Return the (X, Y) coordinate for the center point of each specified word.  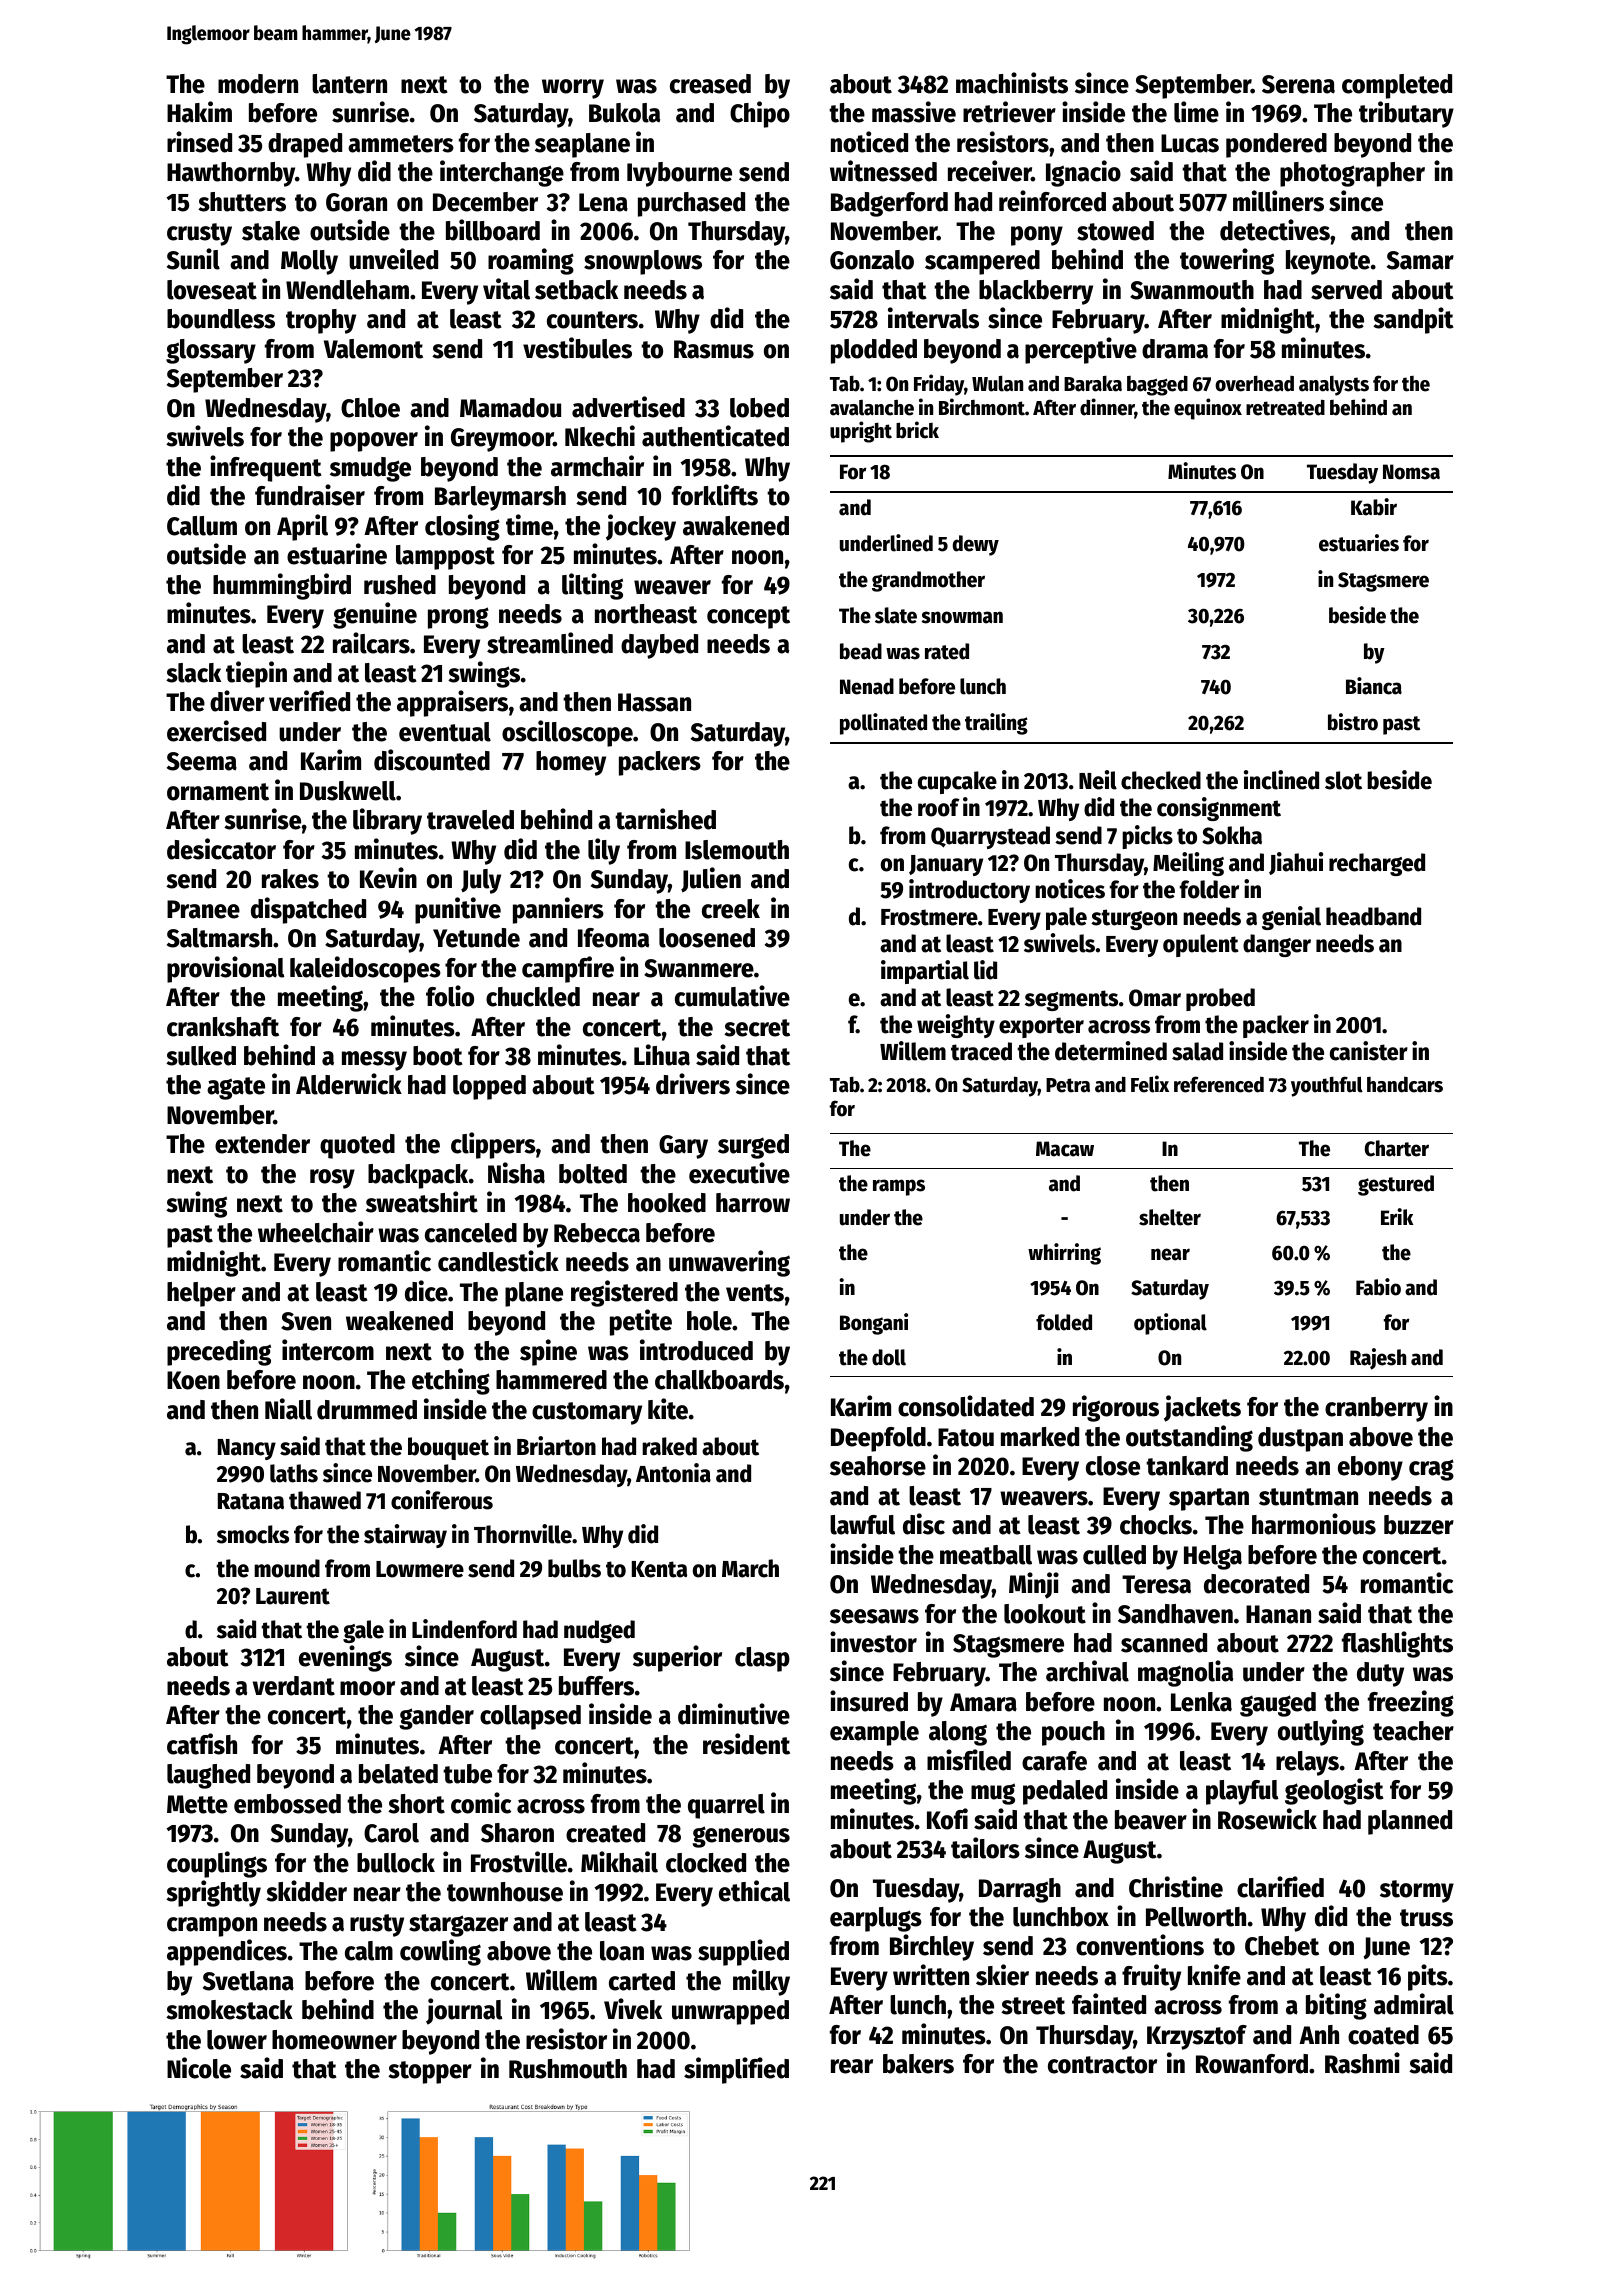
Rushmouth (568, 2069)
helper (201, 1294)
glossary (211, 351)
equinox (1208, 409)
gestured (1396, 1185)
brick (917, 430)
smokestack (229, 2010)
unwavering (729, 1263)
